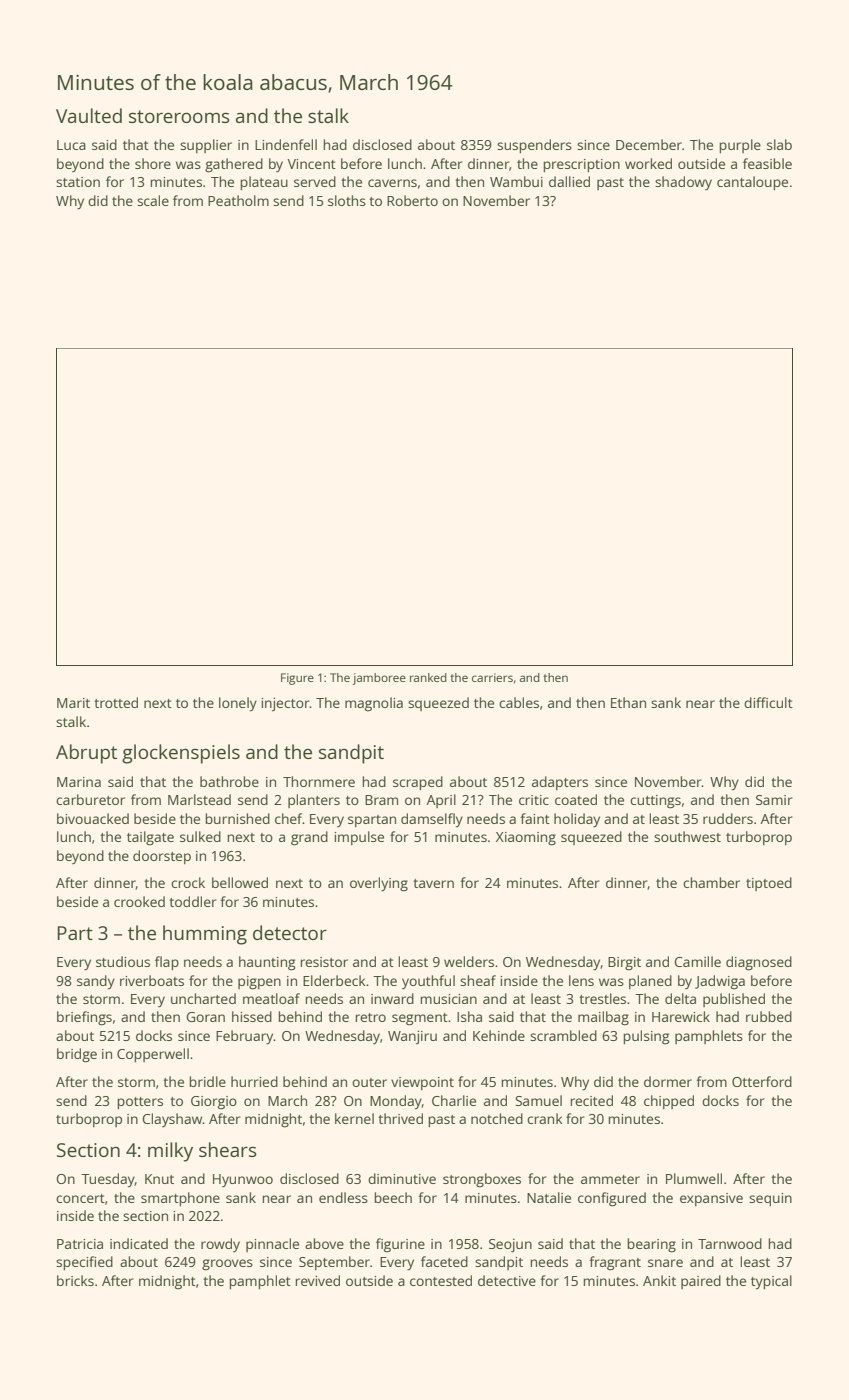 This document has width=849, height=1400. Describe the element at coordinates (768, 702) in the document. I see `difficult` at that location.
